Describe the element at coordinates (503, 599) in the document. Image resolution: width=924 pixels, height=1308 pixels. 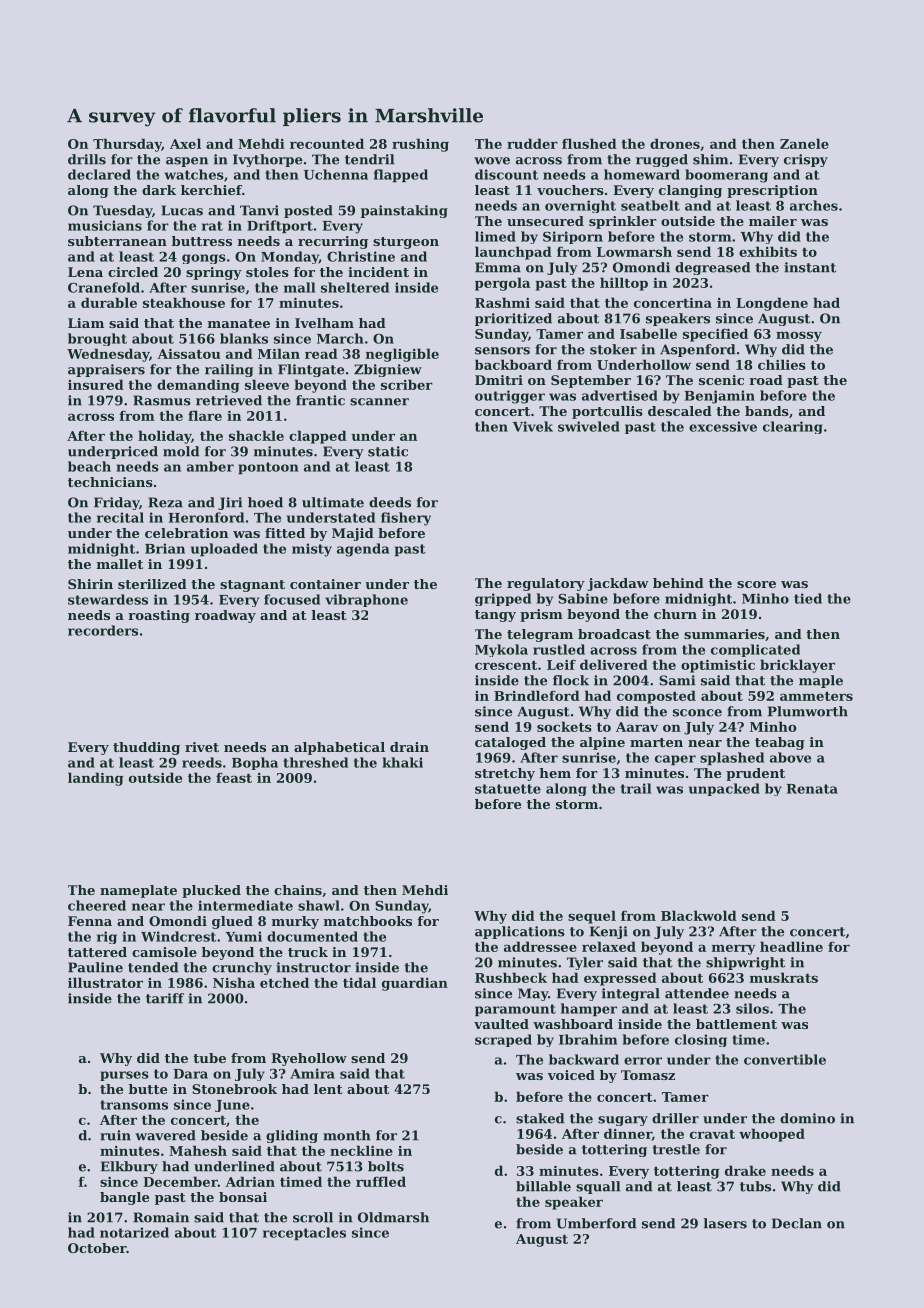
I see `gripped` at that location.
